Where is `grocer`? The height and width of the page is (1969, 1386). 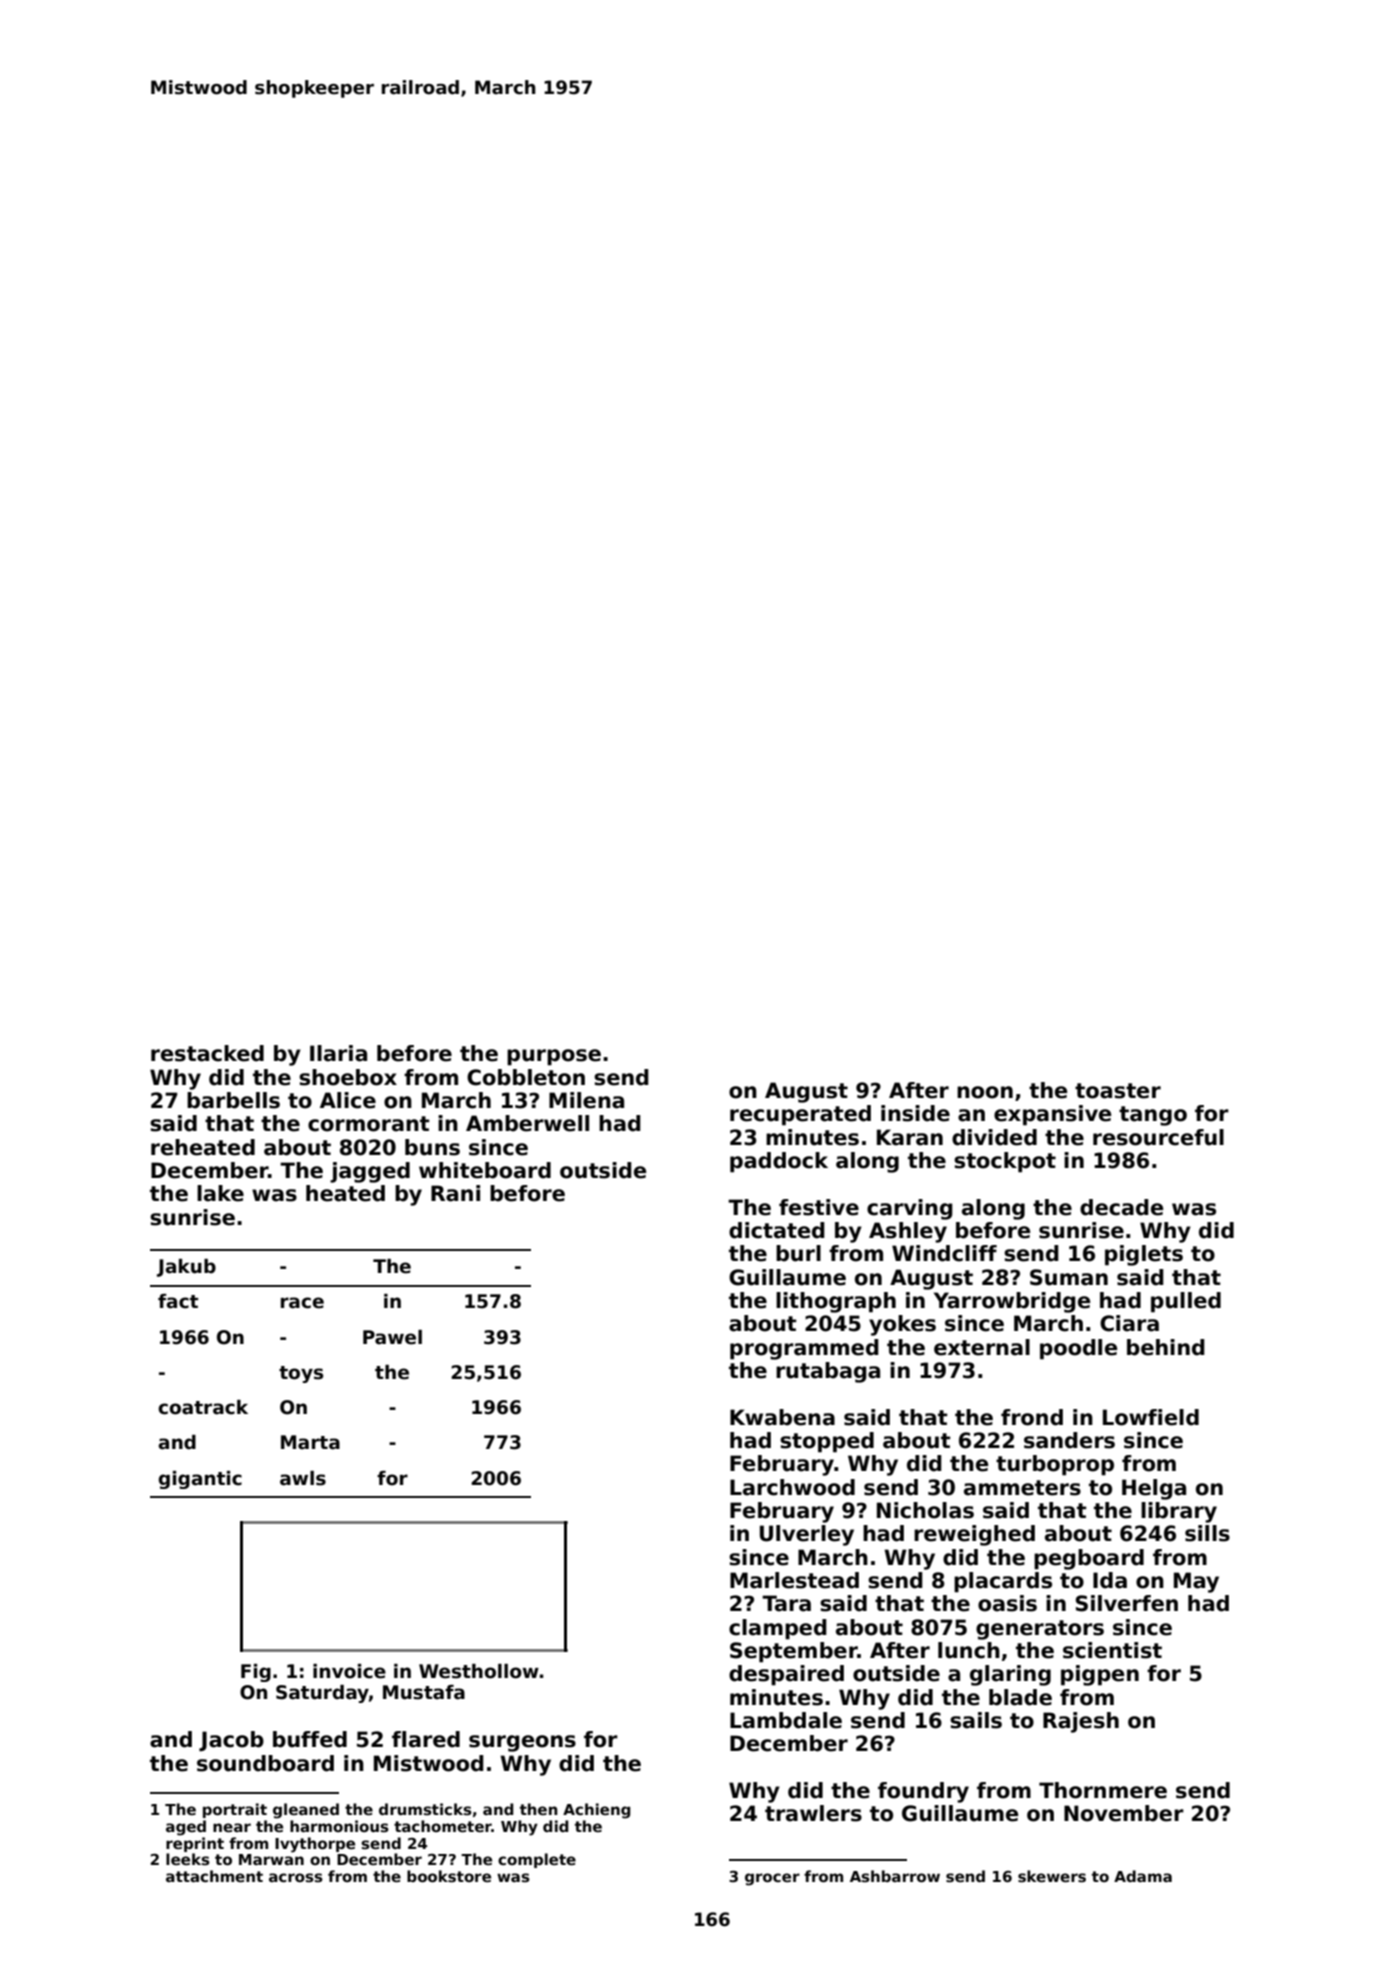 grocer is located at coordinates (772, 1879).
